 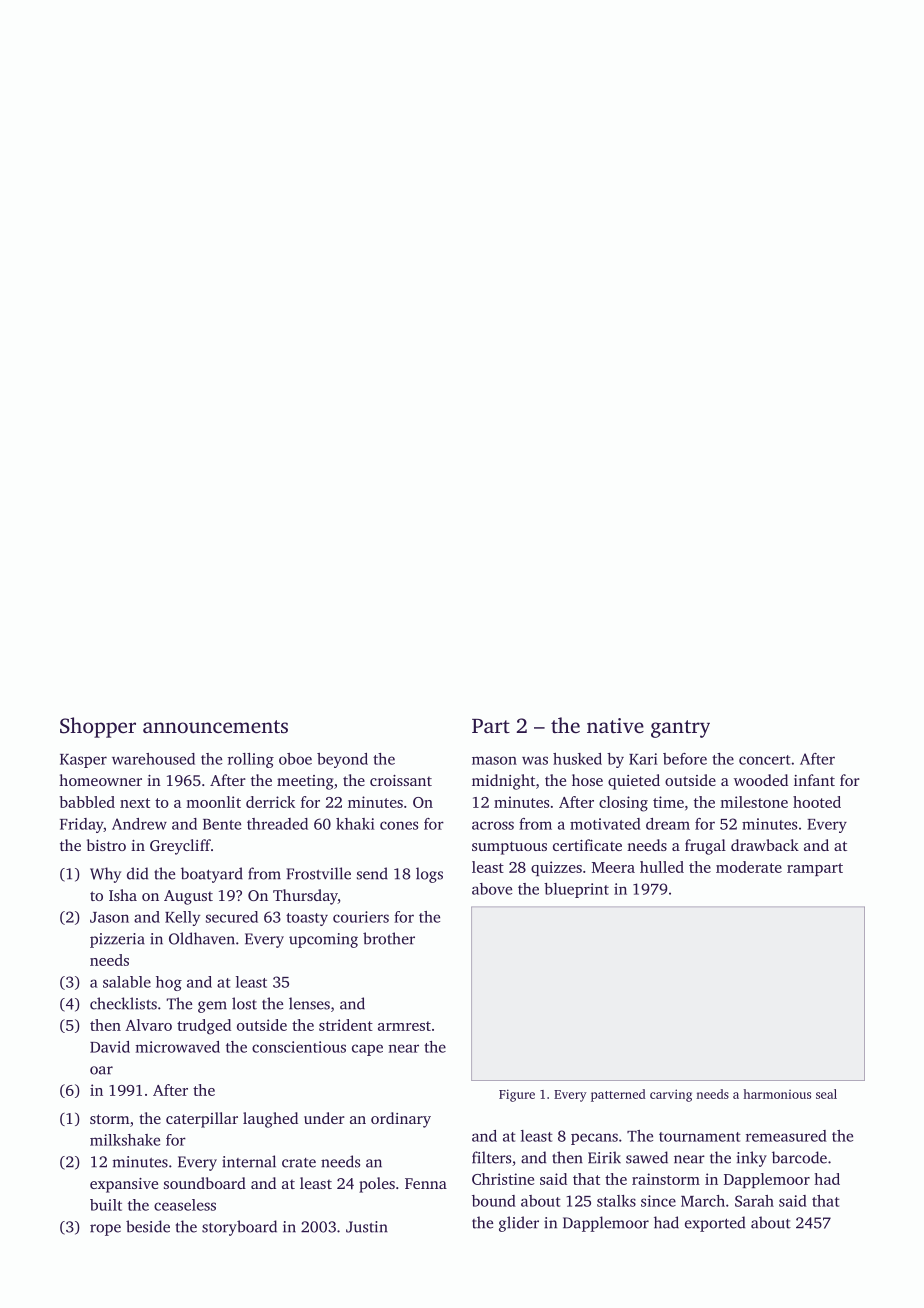 I want to click on Shopper, so click(x=98, y=727).
